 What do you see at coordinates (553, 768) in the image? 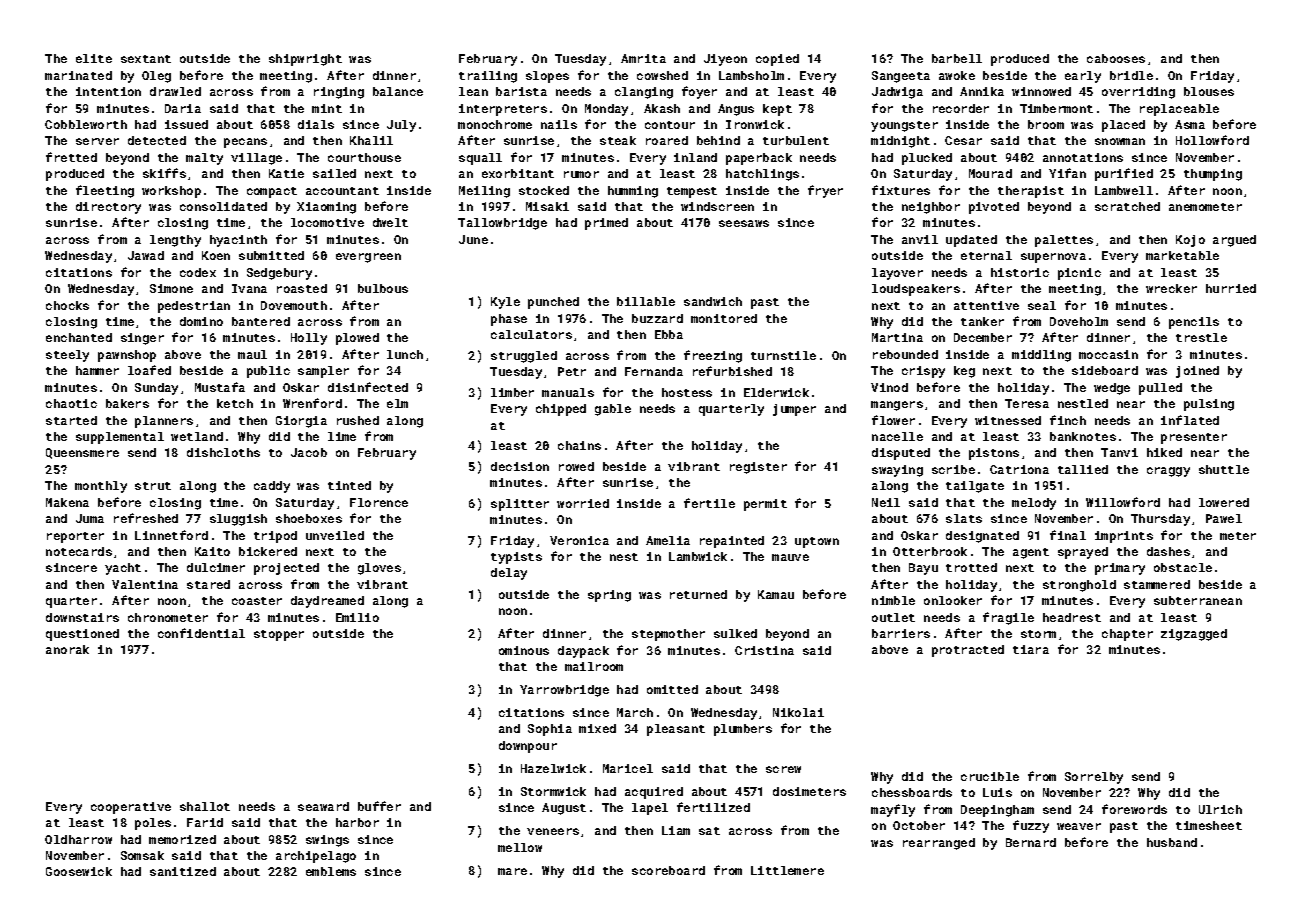
I see `Hazelwick` at bounding box center [553, 768].
